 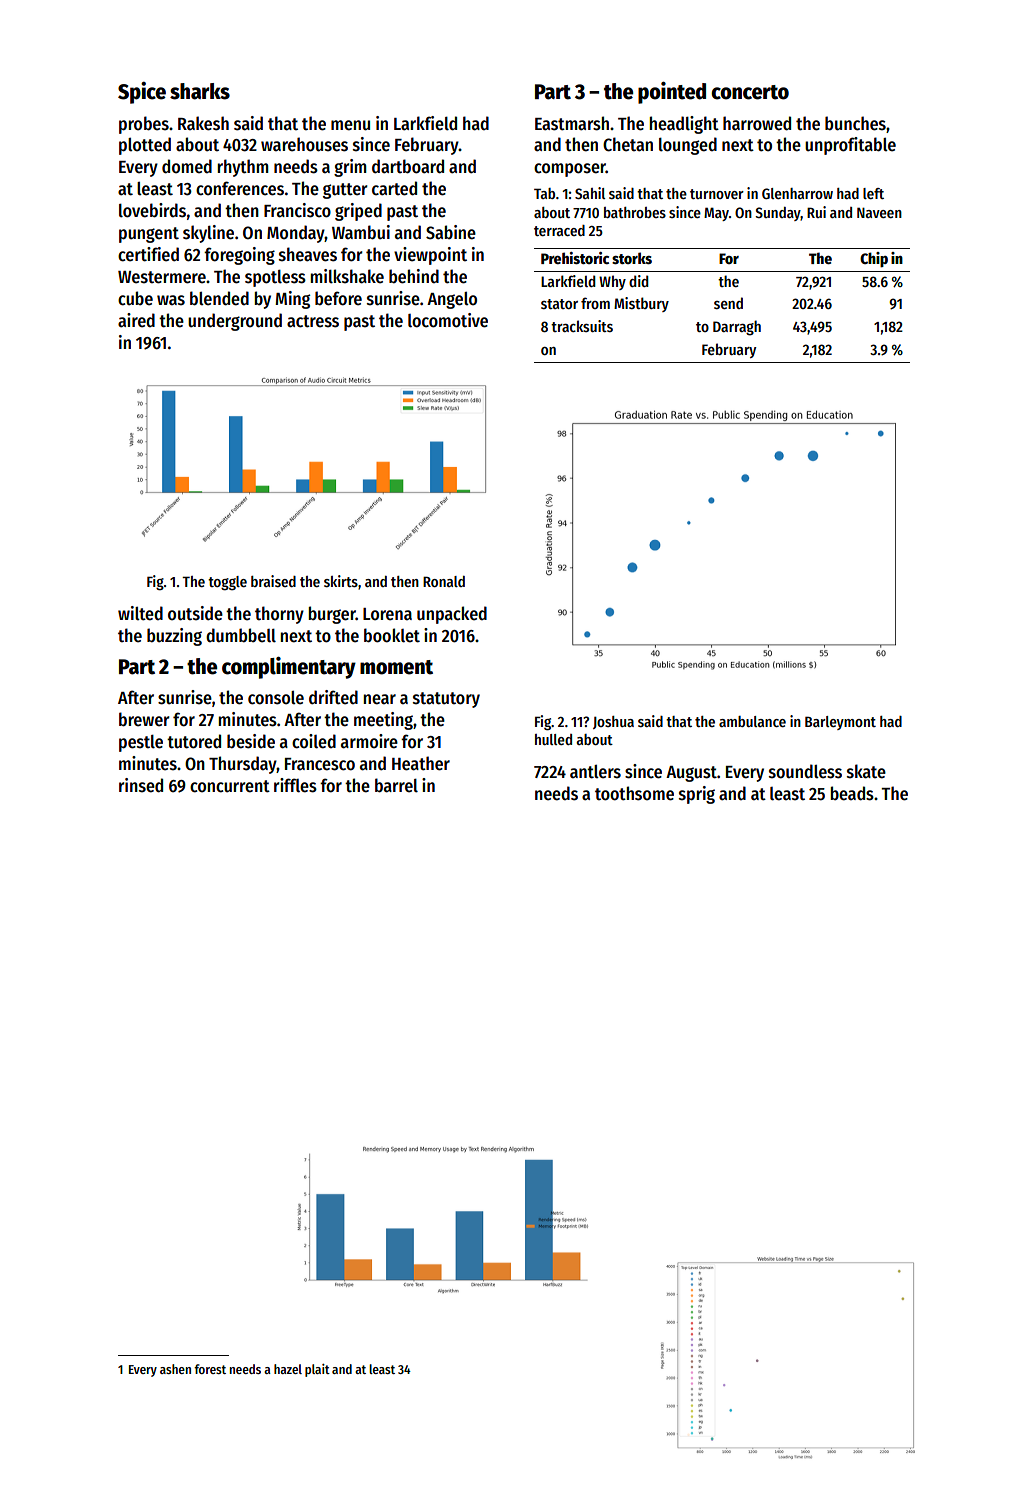 What do you see at coordinates (144, 125) in the screenshot?
I see `probes` at bounding box center [144, 125].
